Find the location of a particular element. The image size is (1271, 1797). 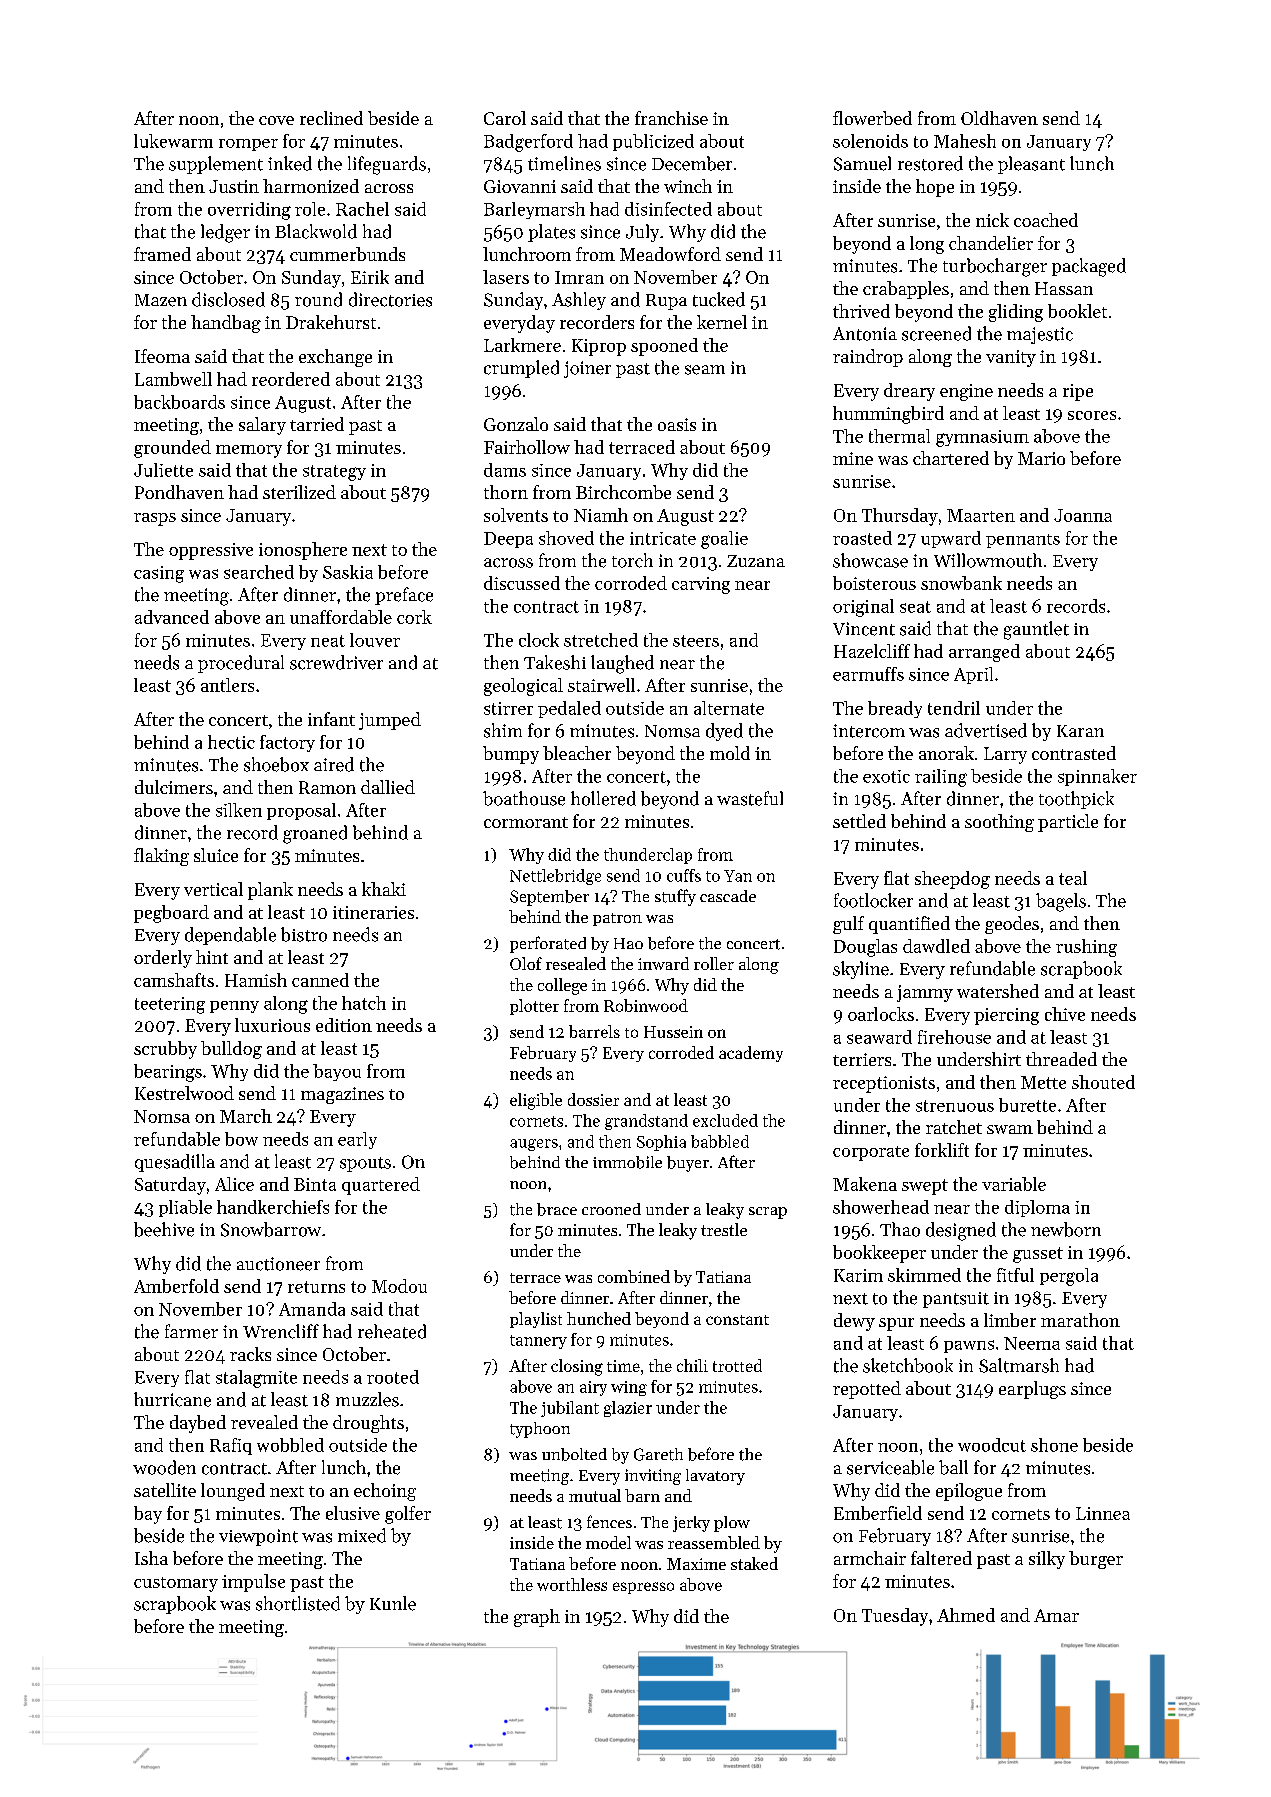

unaffordable is located at coordinates (341, 617).
